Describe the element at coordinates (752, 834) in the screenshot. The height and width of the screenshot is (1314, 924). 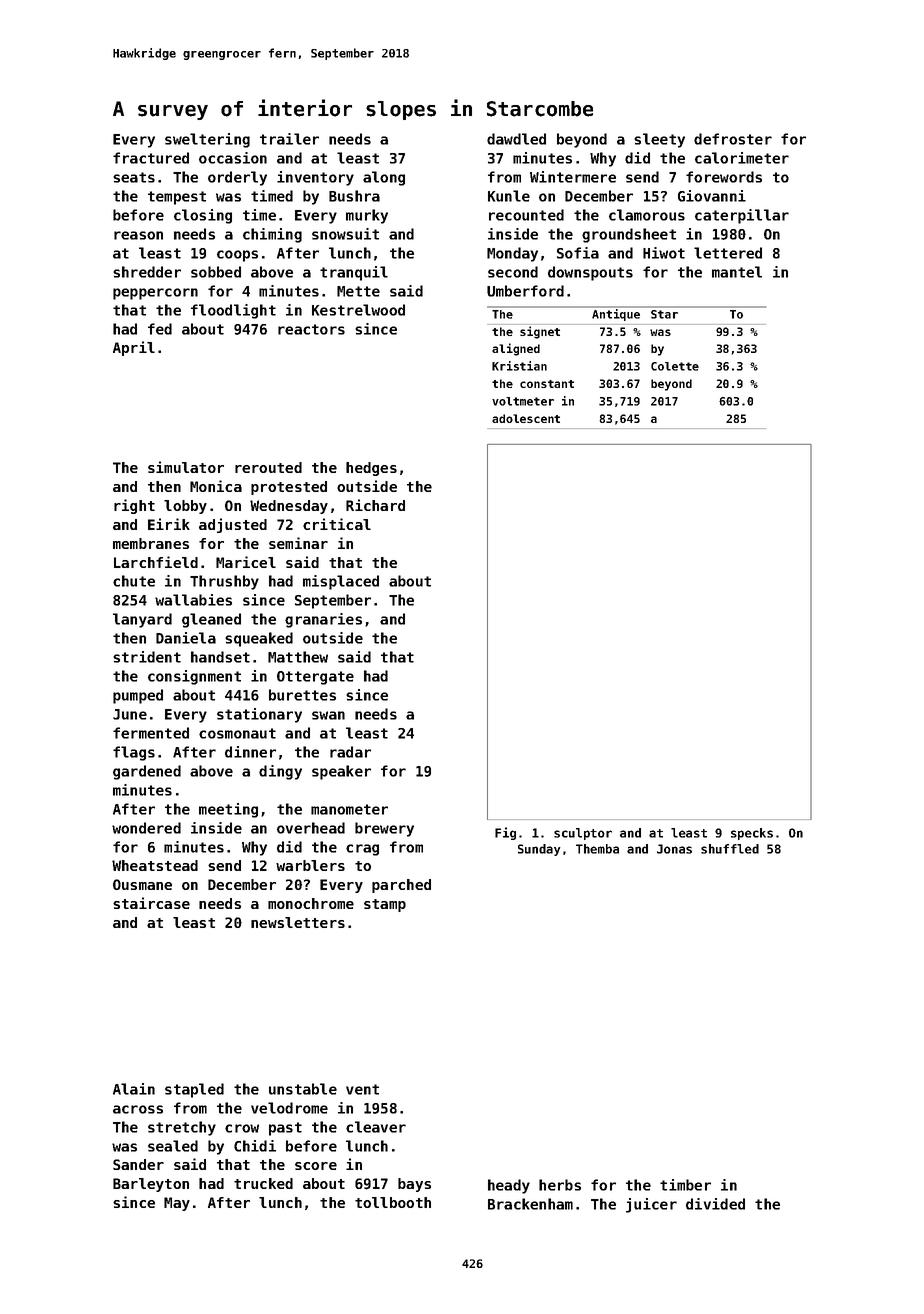
I see `specks` at that location.
